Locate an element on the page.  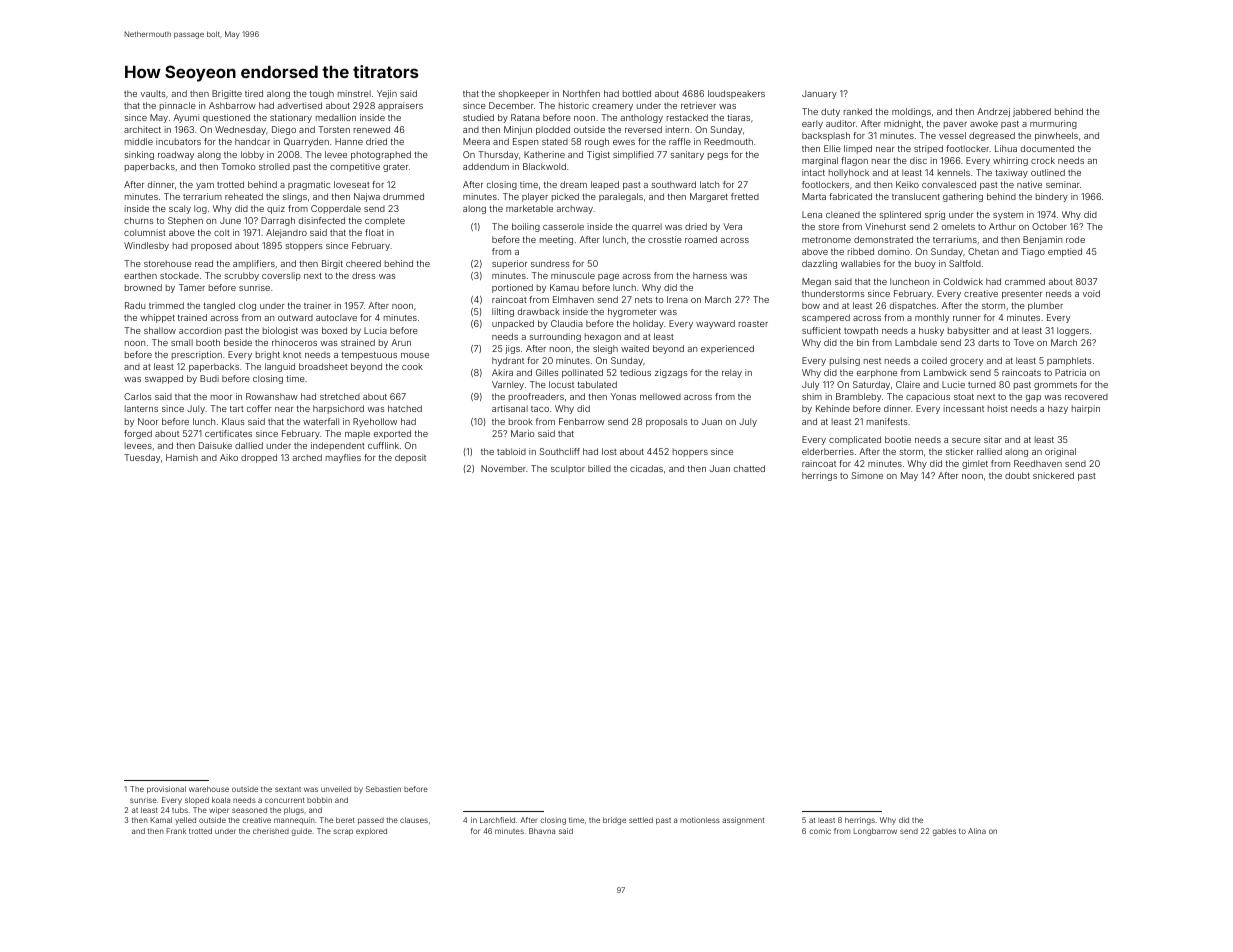
taco is located at coordinates (540, 409).
